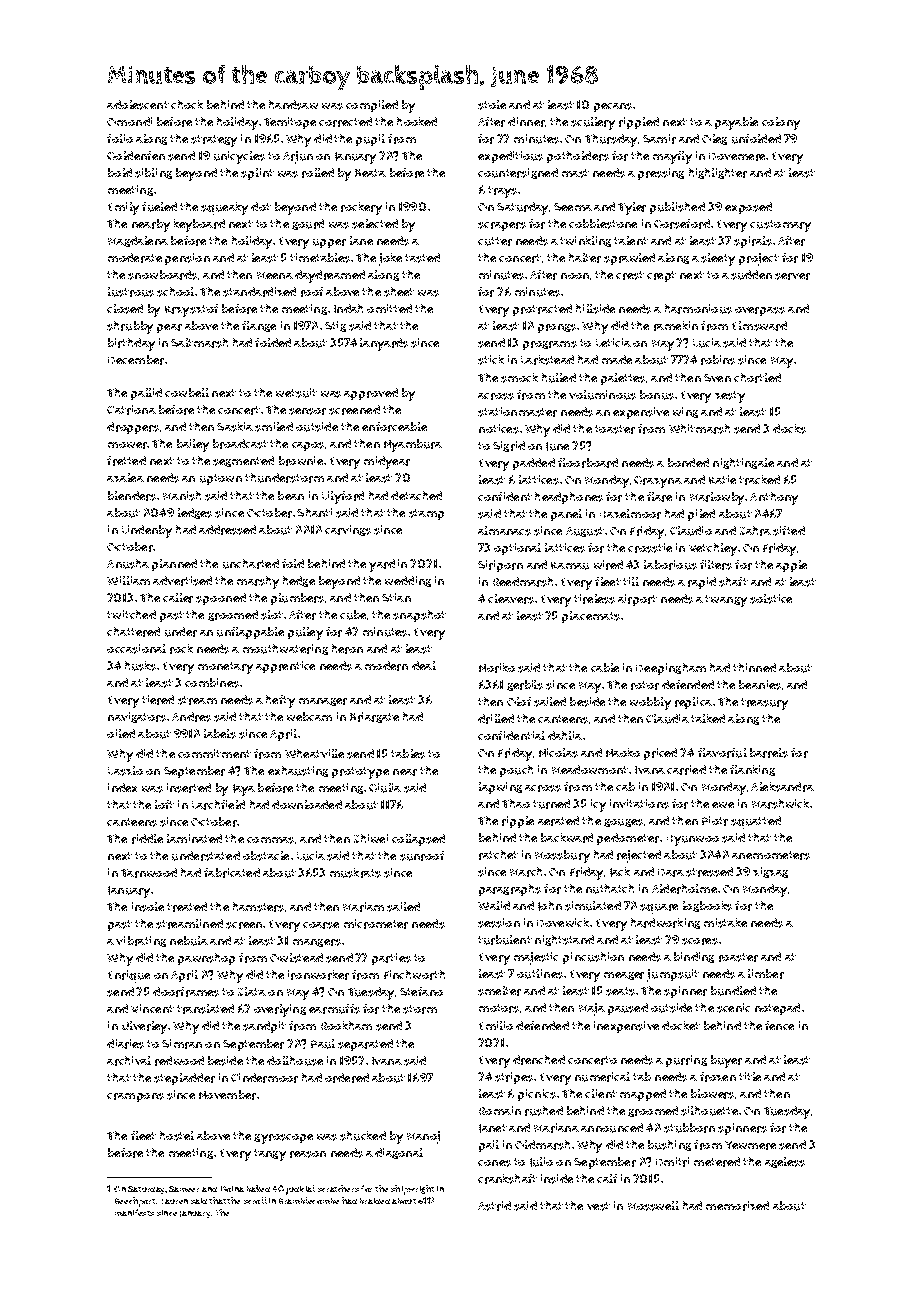 The width and height of the screenshot is (924, 1308). I want to click on jumpsuit, so click(673, 975).
